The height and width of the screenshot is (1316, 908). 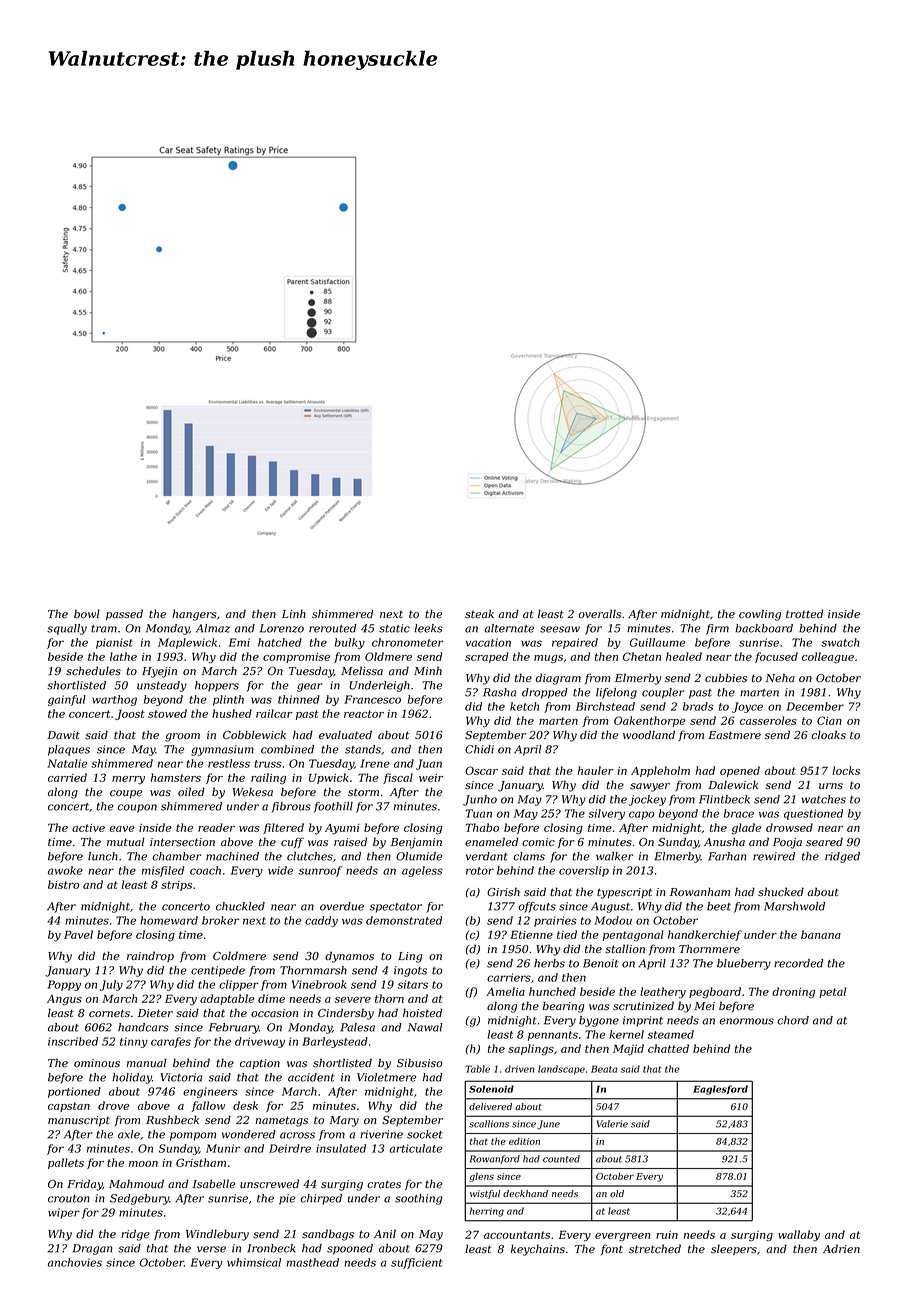 What do you see at coordinates (793, 1020) in the screenshot?
I see `chord` at bounding box center [793, 1020].
